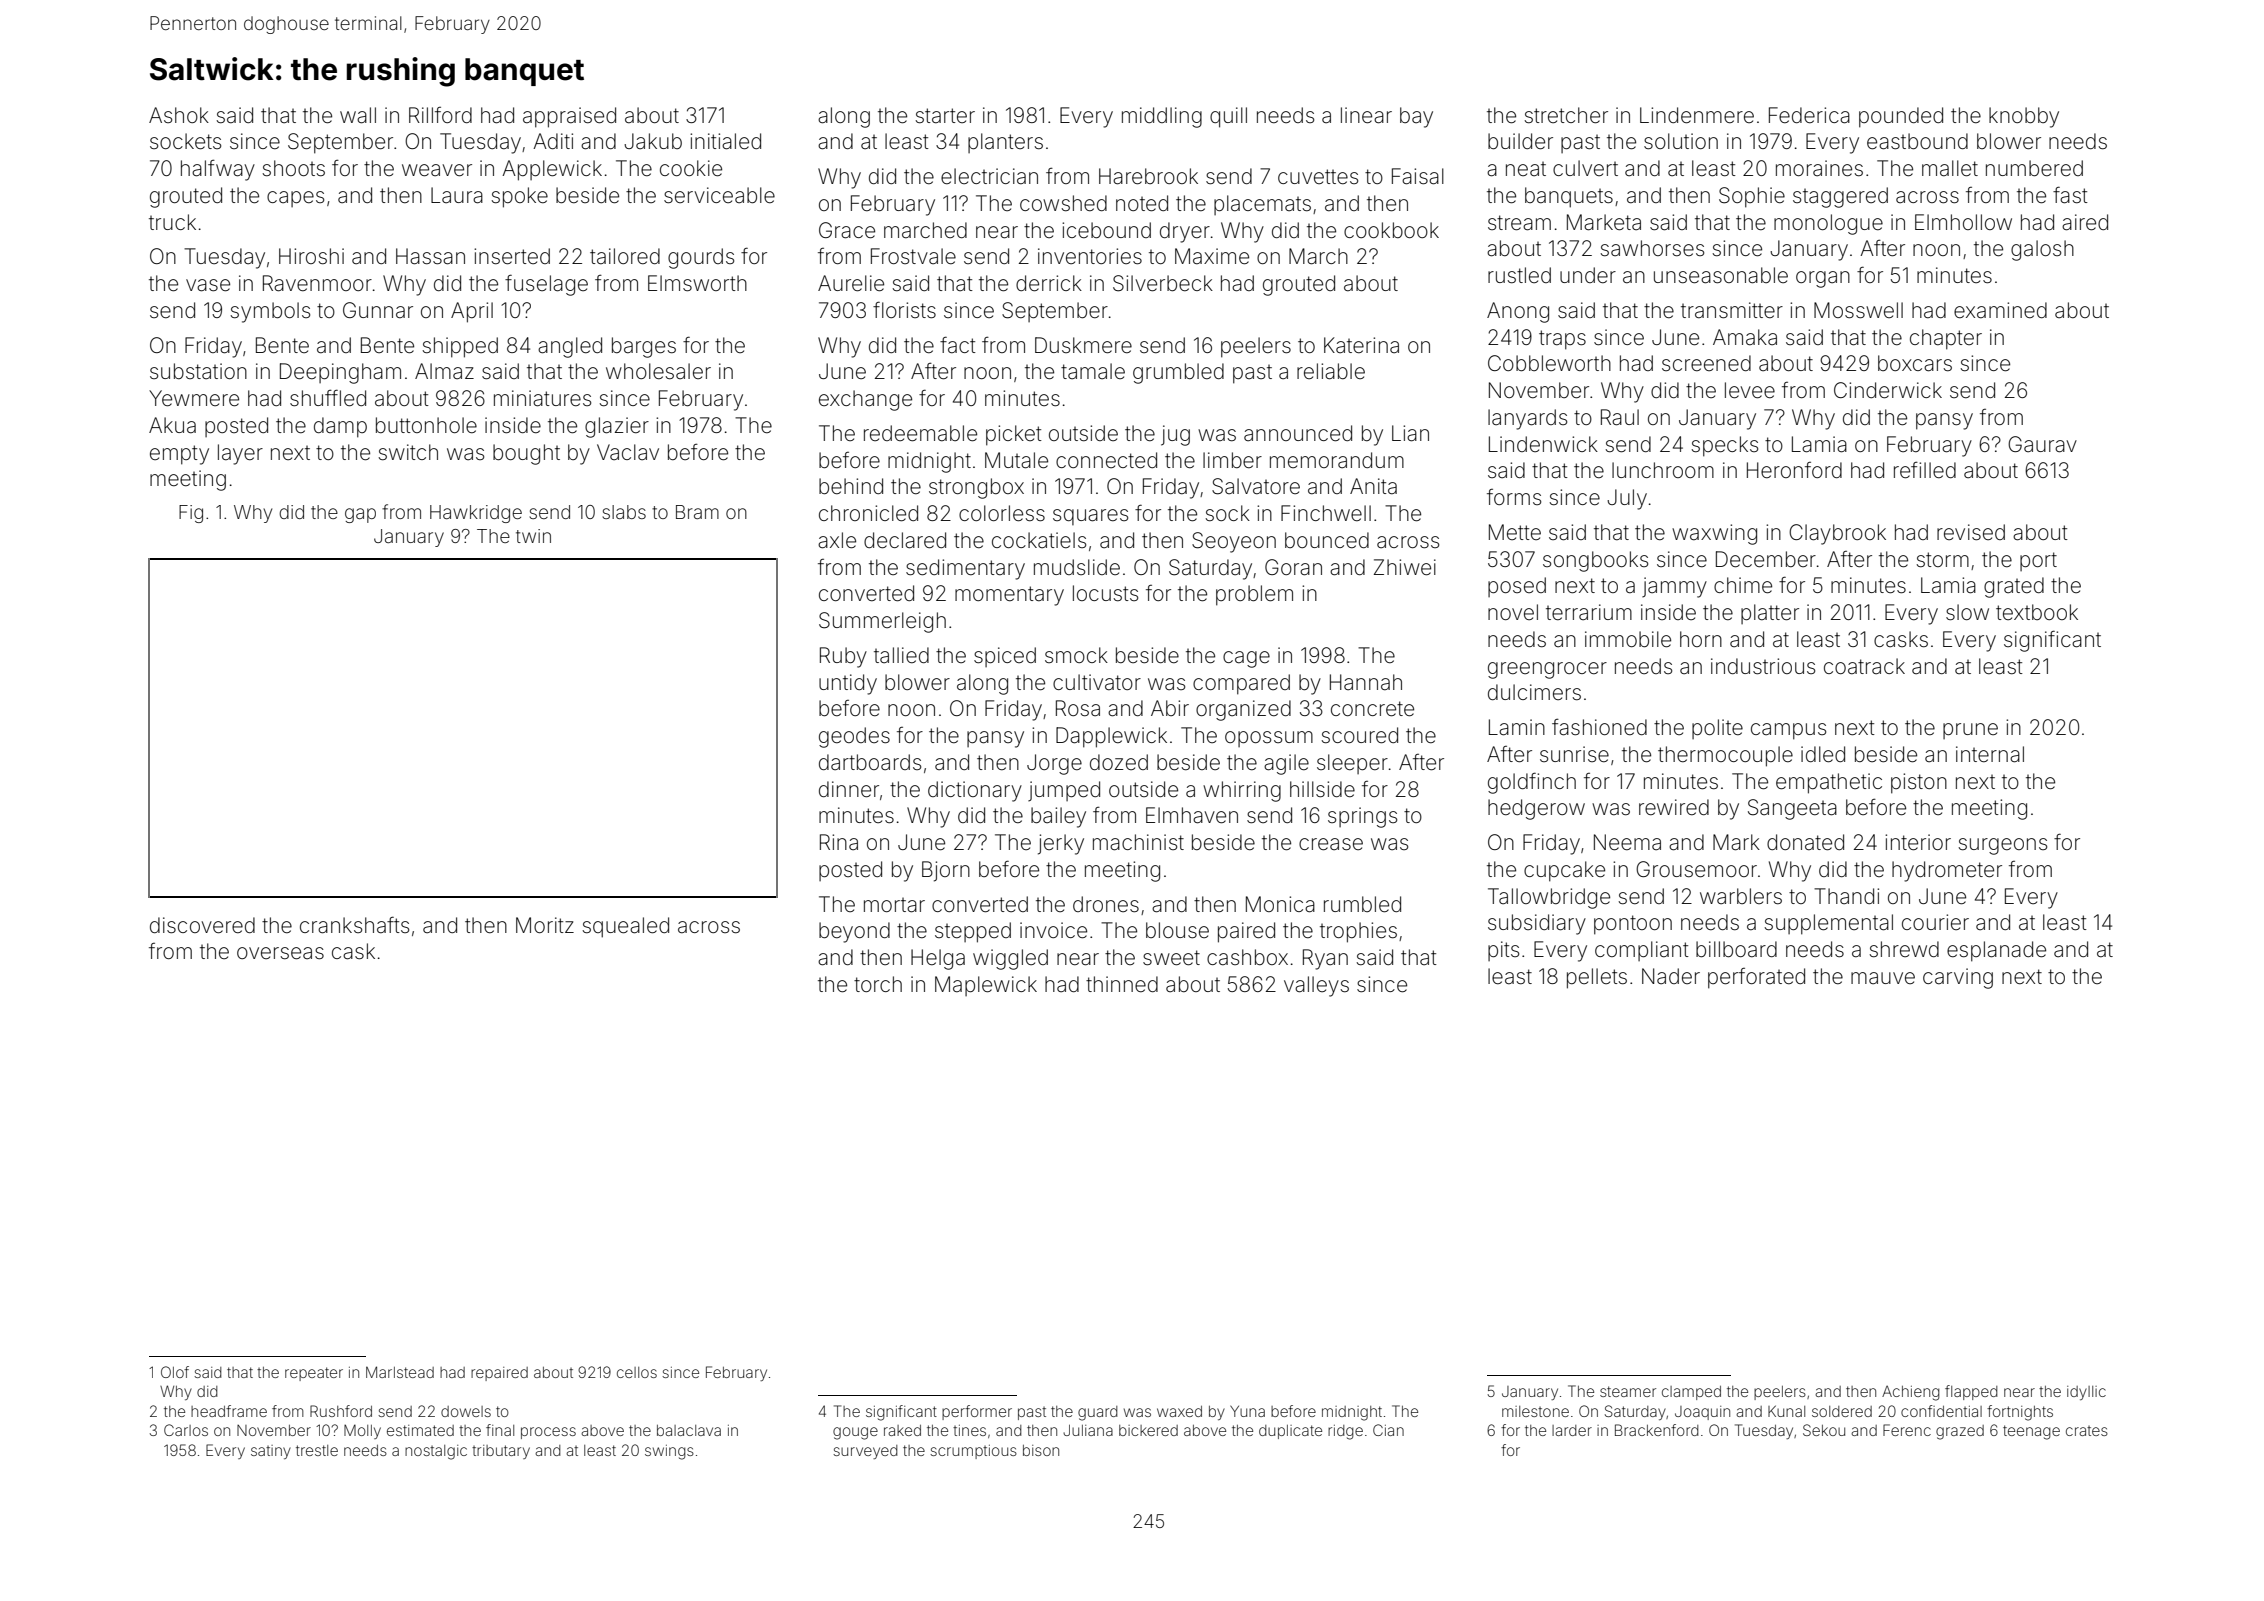 This screenshot has height=1601, width=2264. What do you see at coordinates (851, 283) in the screenshot?
I see `Aurelie` at bounding box center [851, 283].
